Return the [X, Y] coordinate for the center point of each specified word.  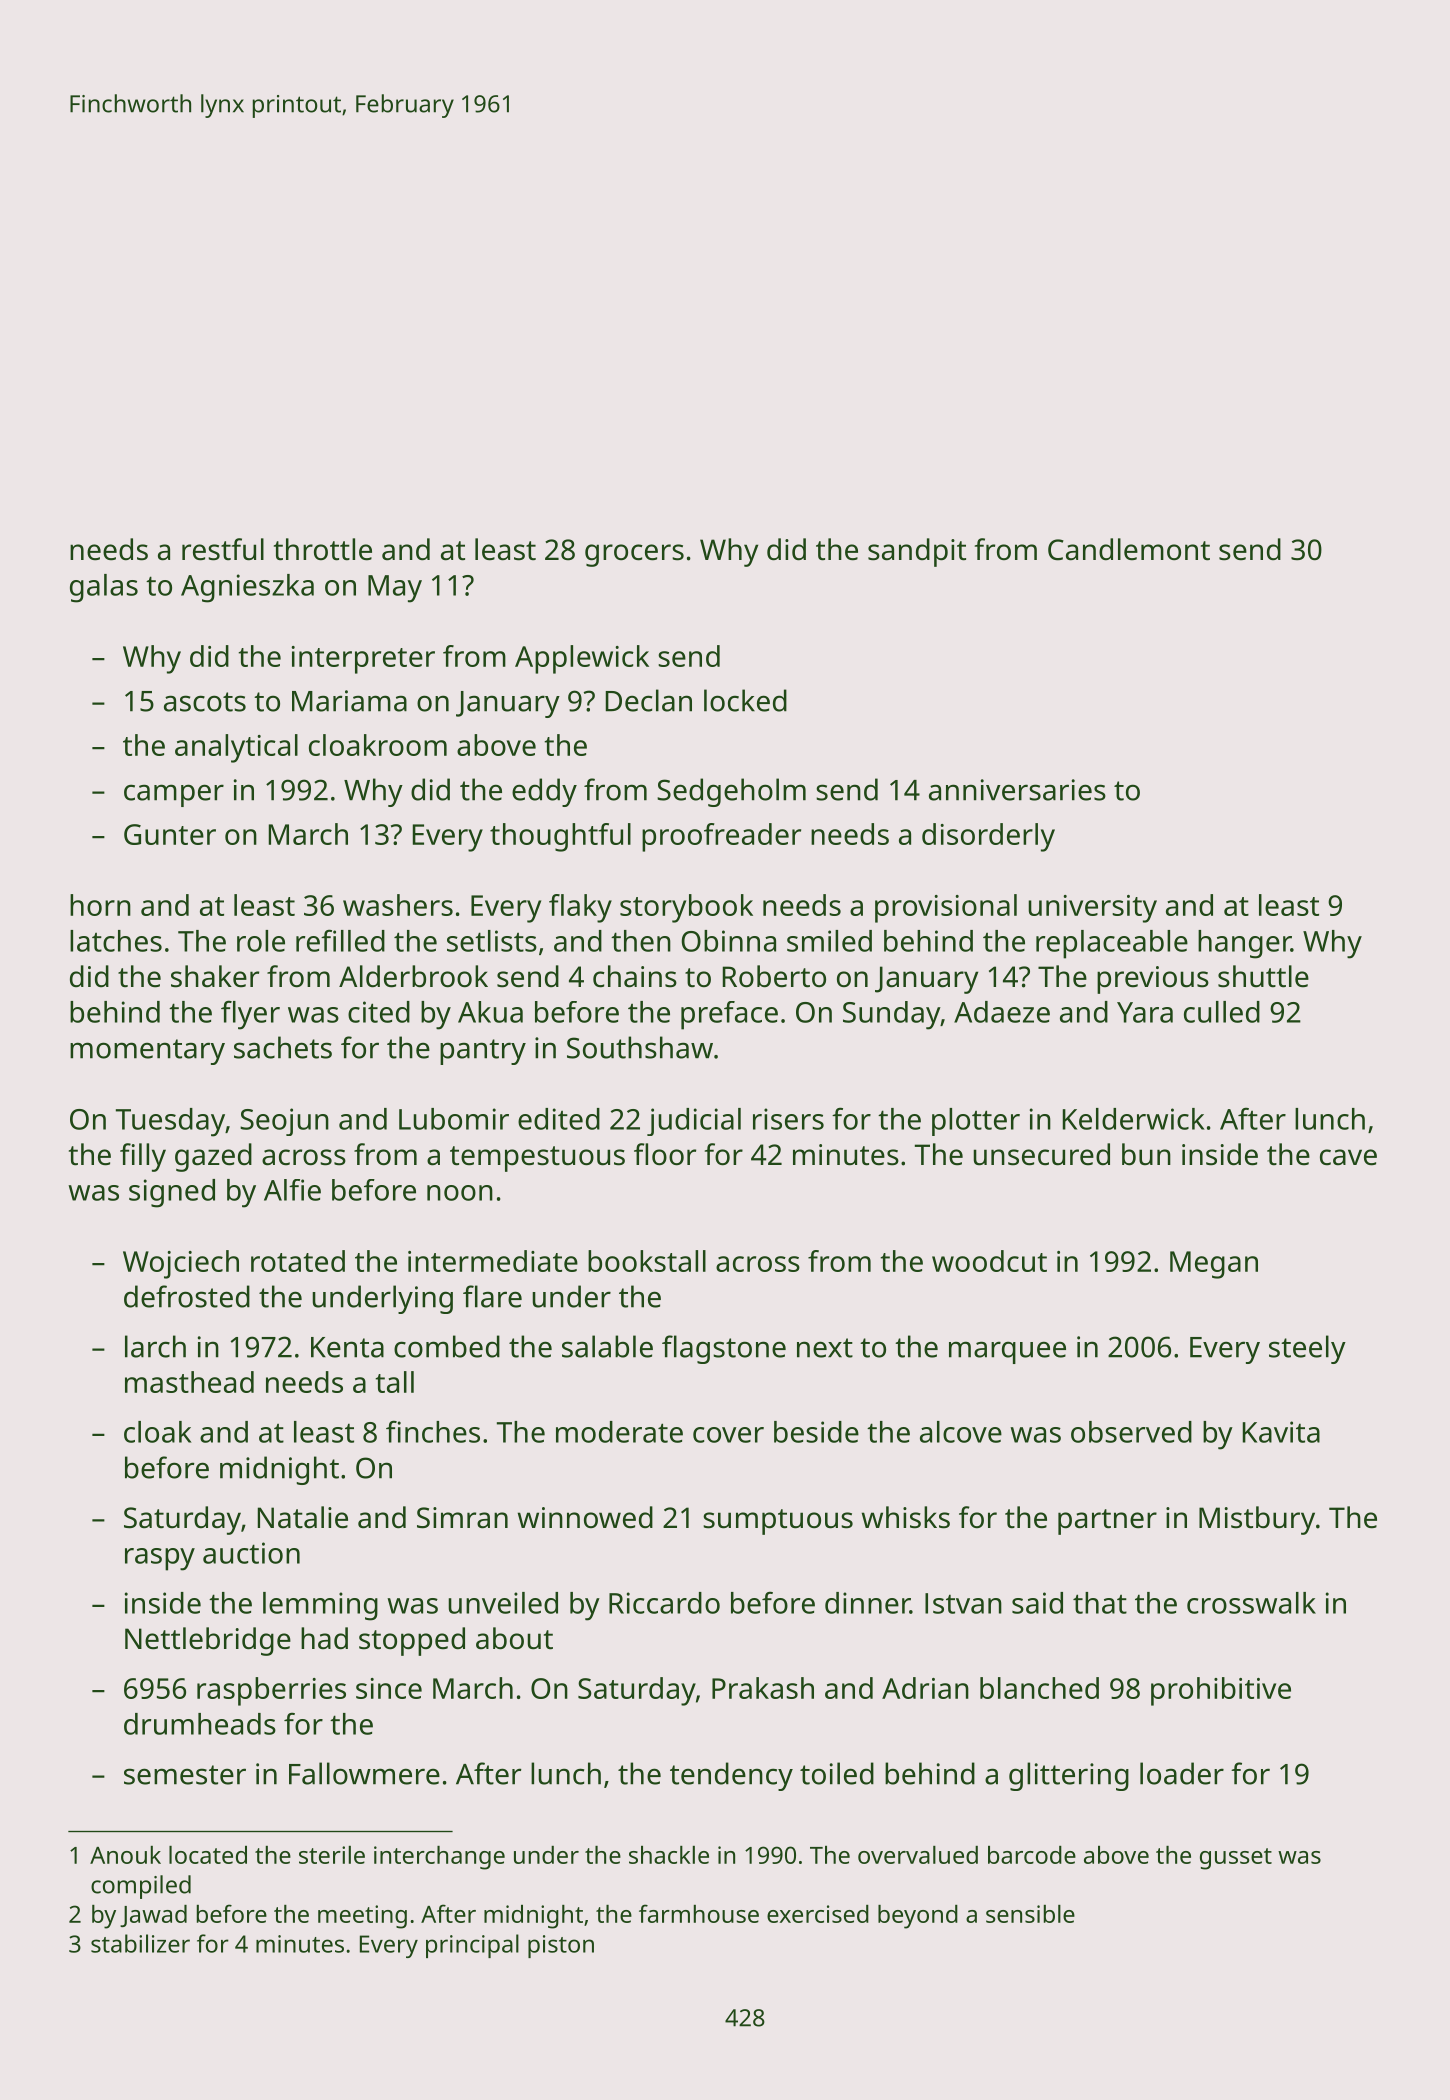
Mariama [349, 701]
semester [185, 1775]
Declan [649, 700]
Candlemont [1129, 549]
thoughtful [560, 837]
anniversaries [1017, 790]
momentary [147, 1052]
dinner [867, 1603]
